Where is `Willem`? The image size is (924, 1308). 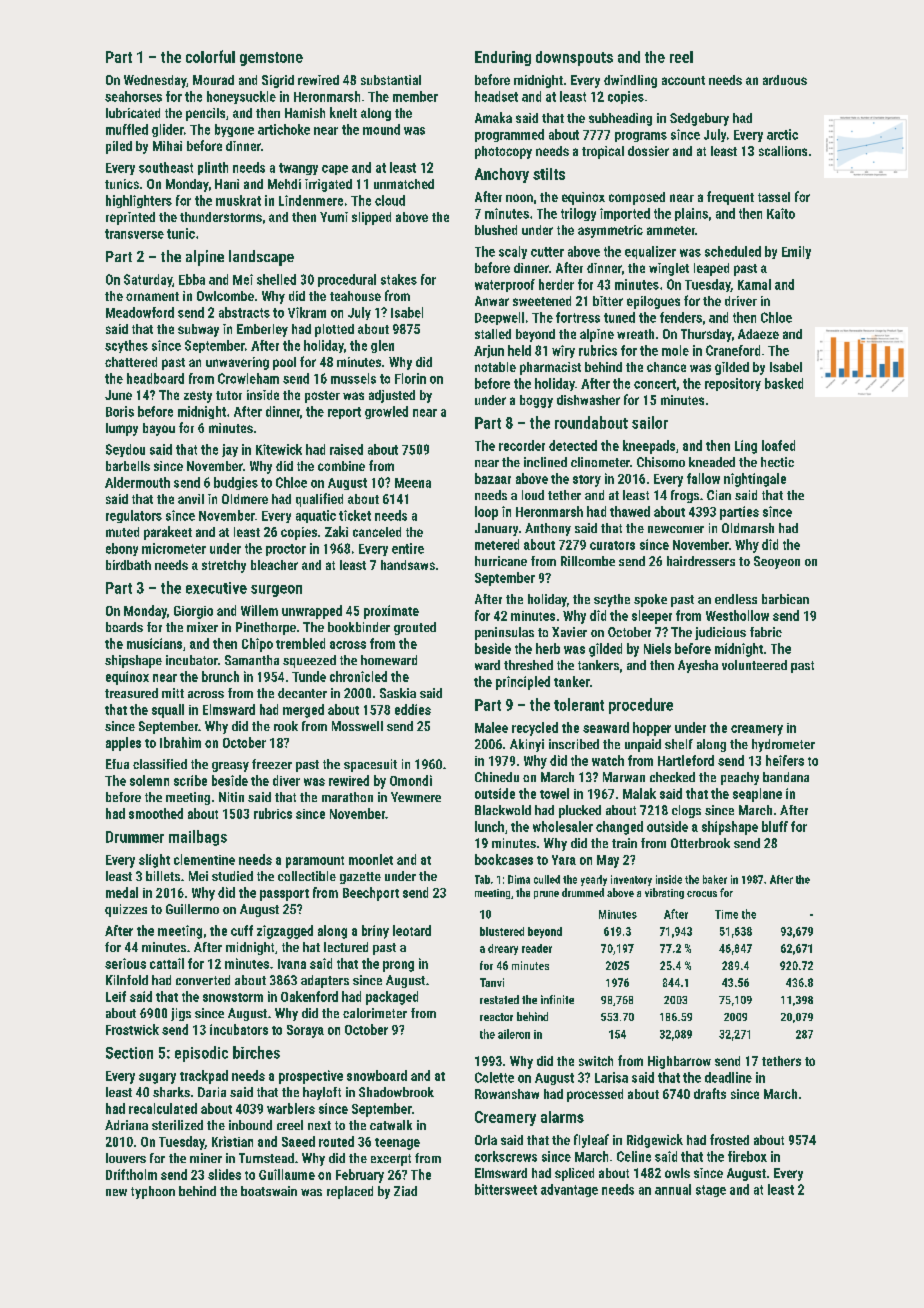 Willem is located at coordinates (259, 610).
